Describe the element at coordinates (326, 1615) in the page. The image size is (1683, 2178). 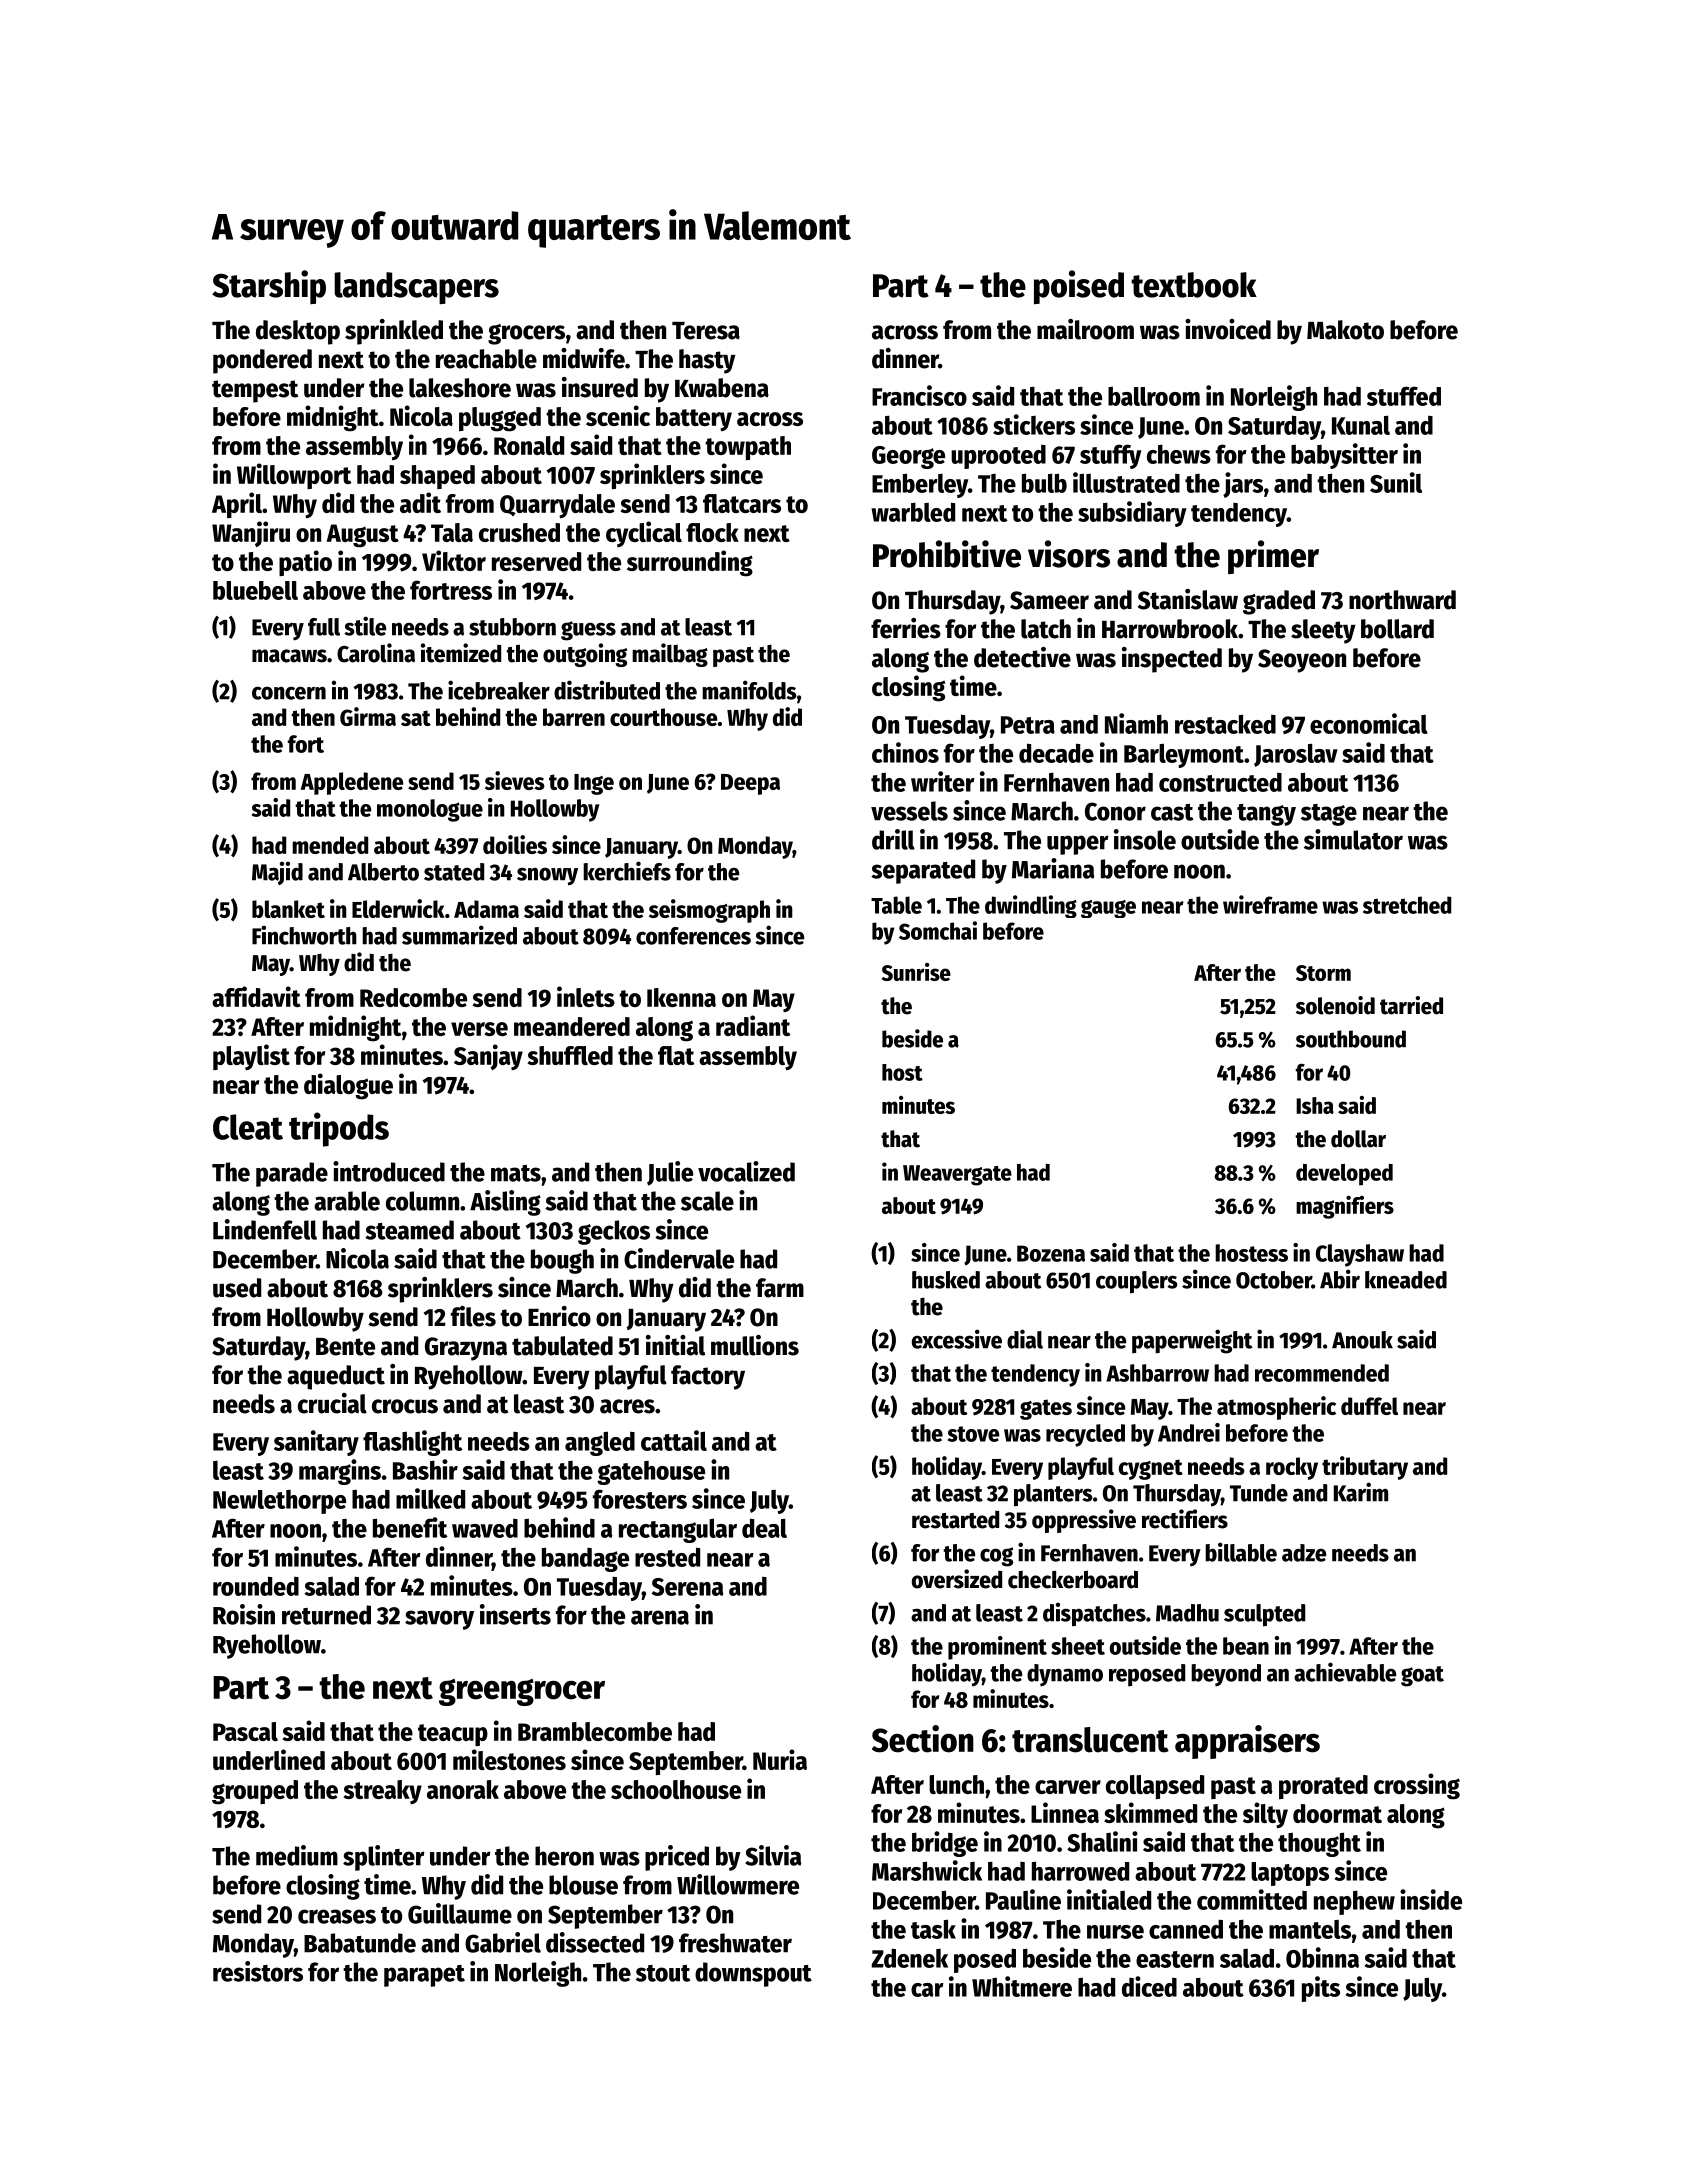
I see `returned` at that location.
